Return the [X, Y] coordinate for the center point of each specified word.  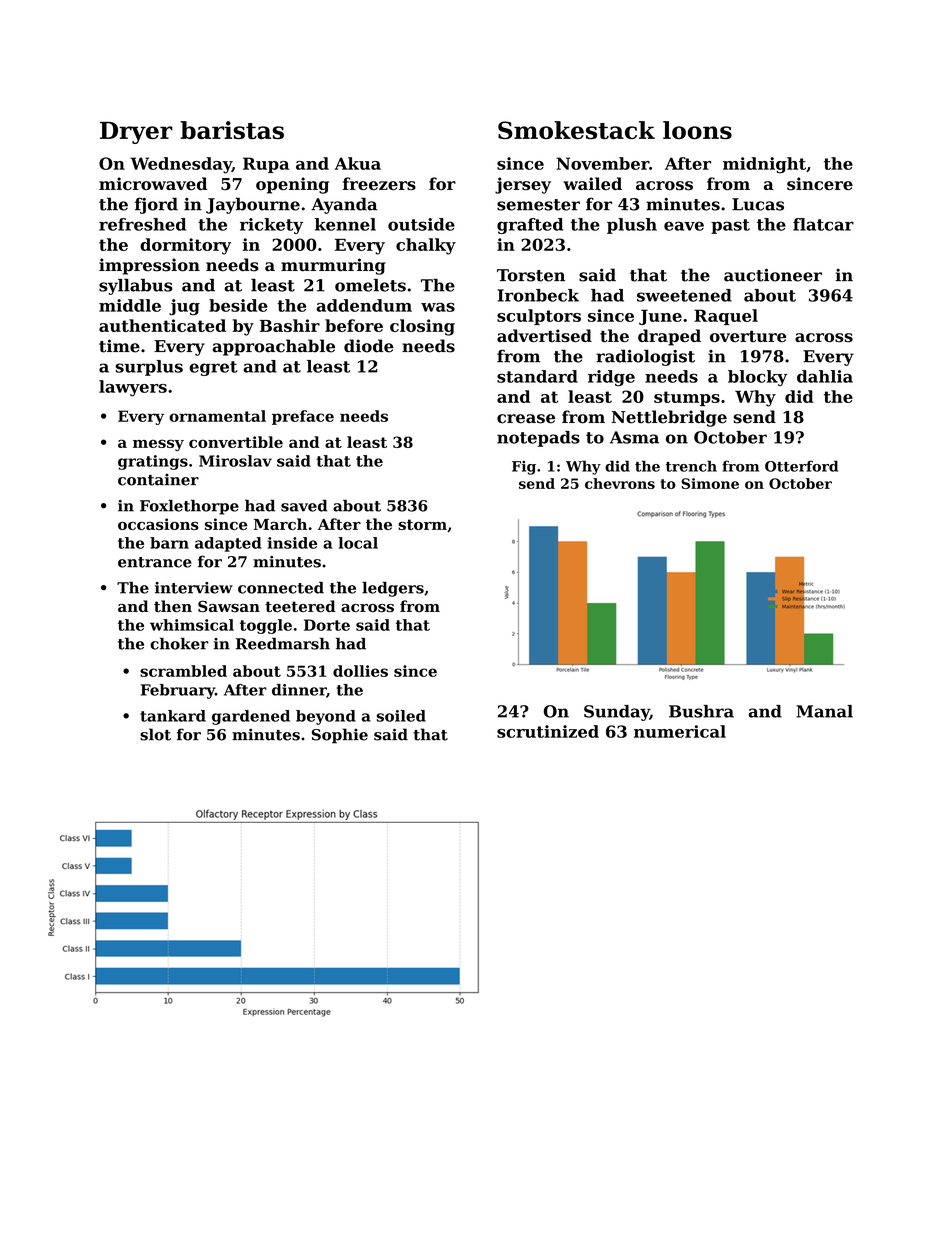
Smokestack [576, 130]
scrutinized [548, 731]
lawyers [133, 388]
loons [697, 130]
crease [526, 419]
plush [632, 226]
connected [281, 588]
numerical [680, 731]
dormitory [185, 246]
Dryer [136, 133]
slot [155, 734]
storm [422, 524]
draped [669, 337]
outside [421, 224]
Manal [824, 711]
